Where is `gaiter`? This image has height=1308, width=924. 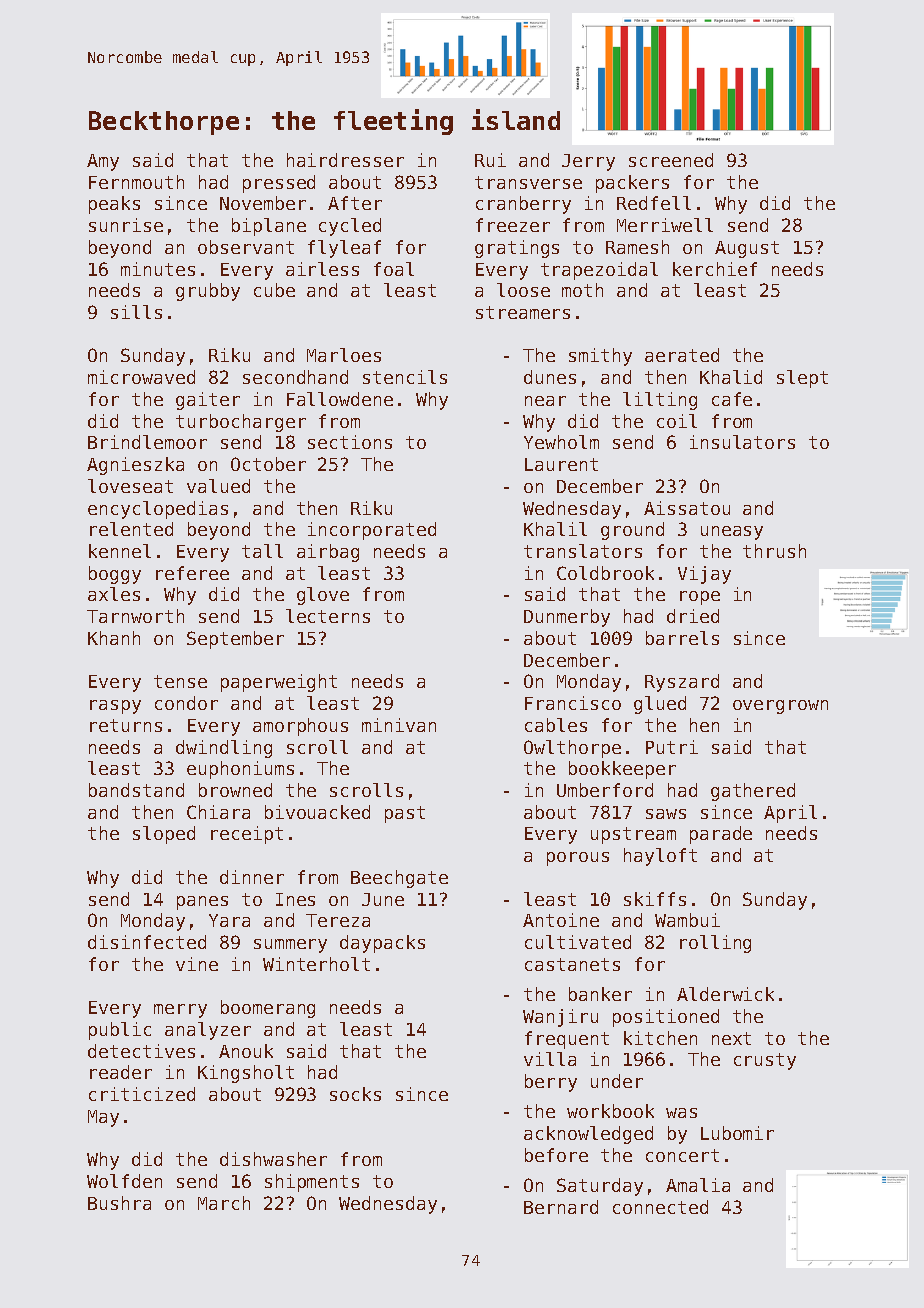
gaiter is located at coordinates (208, 401).
